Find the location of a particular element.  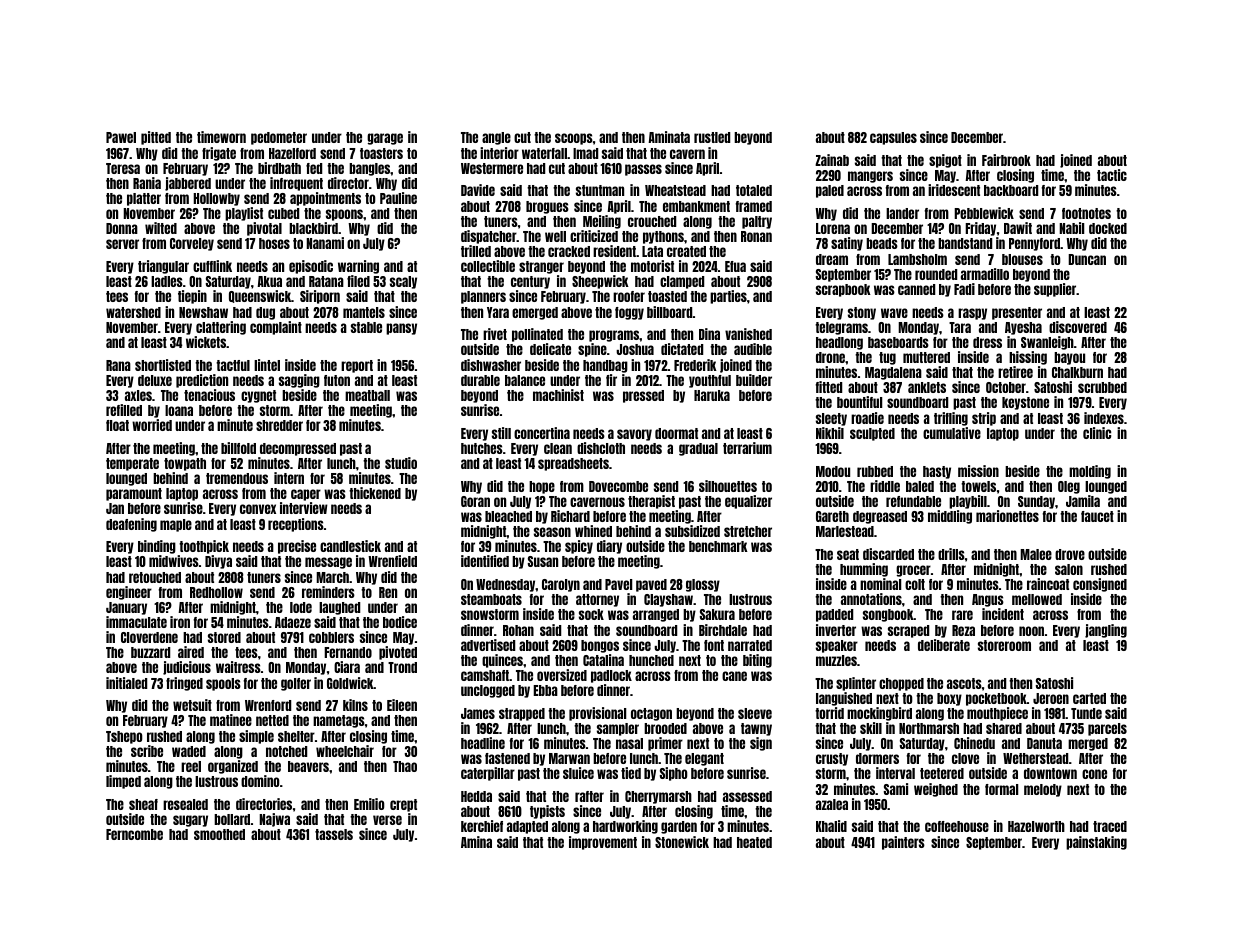

framed is located at coordinates (753, 206).
